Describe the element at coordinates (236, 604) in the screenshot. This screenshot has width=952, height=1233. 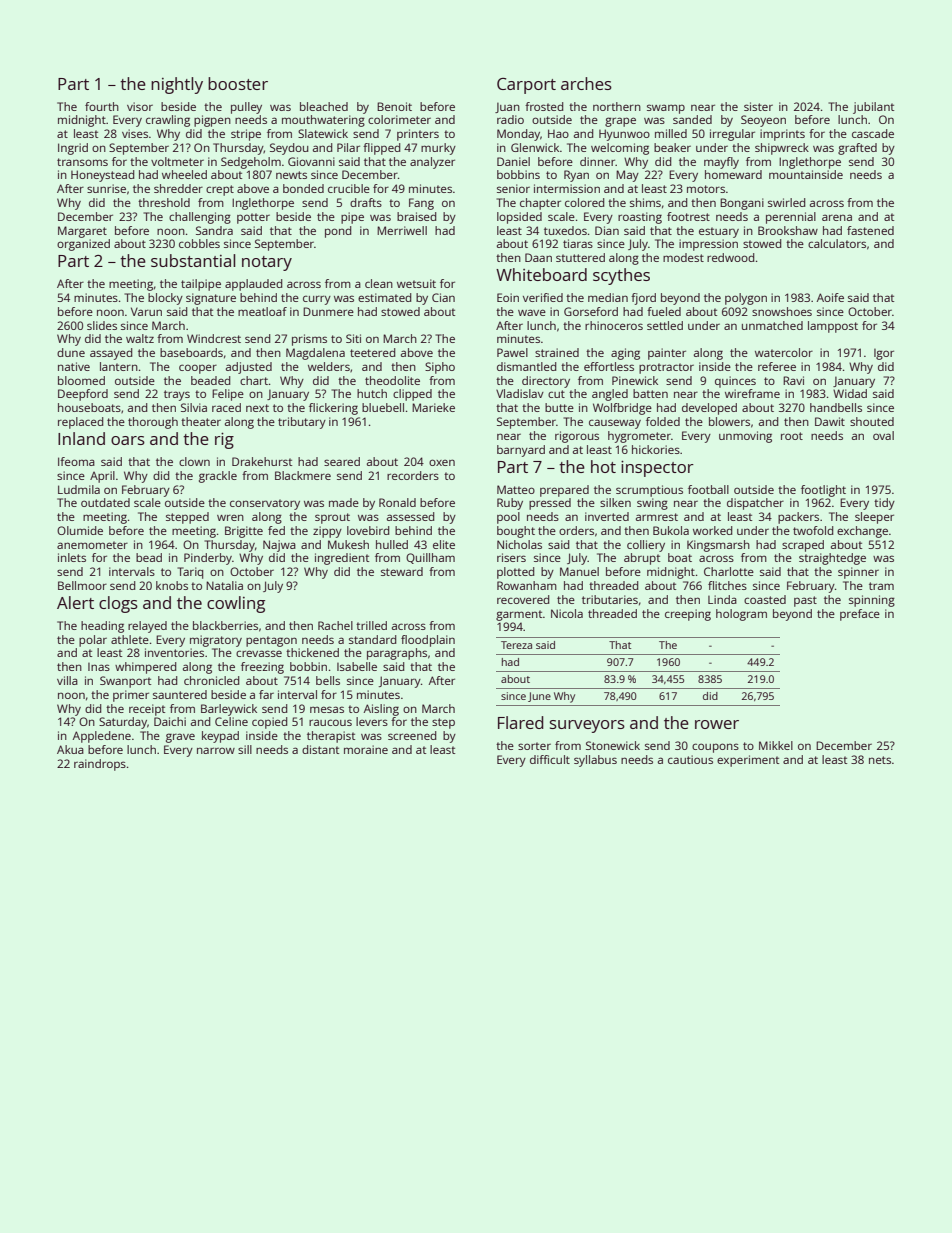
I see `cowling` at that location.
